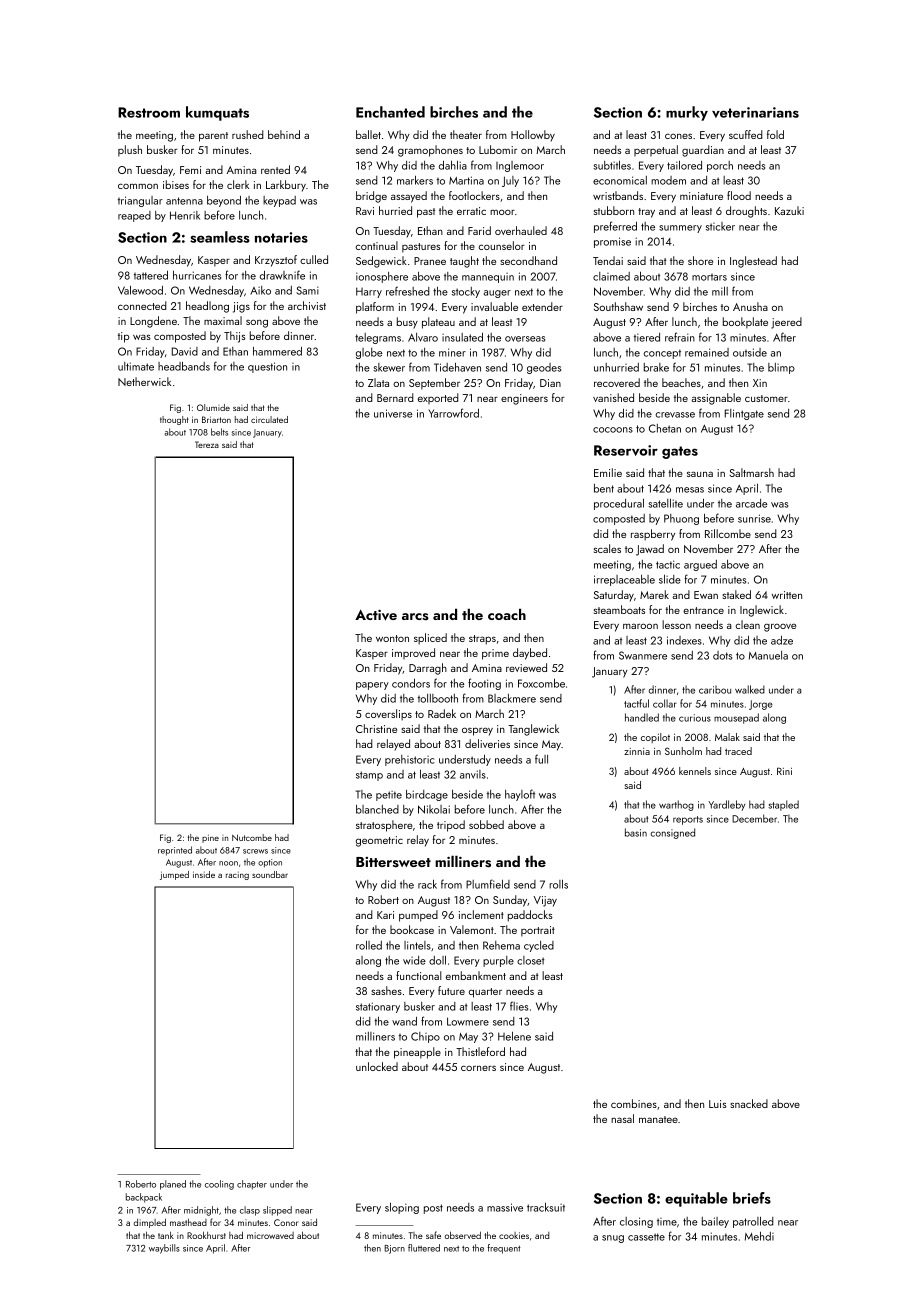  Describe the element at coordinates (190, 170) in the page. I see `Femi` at that location.
